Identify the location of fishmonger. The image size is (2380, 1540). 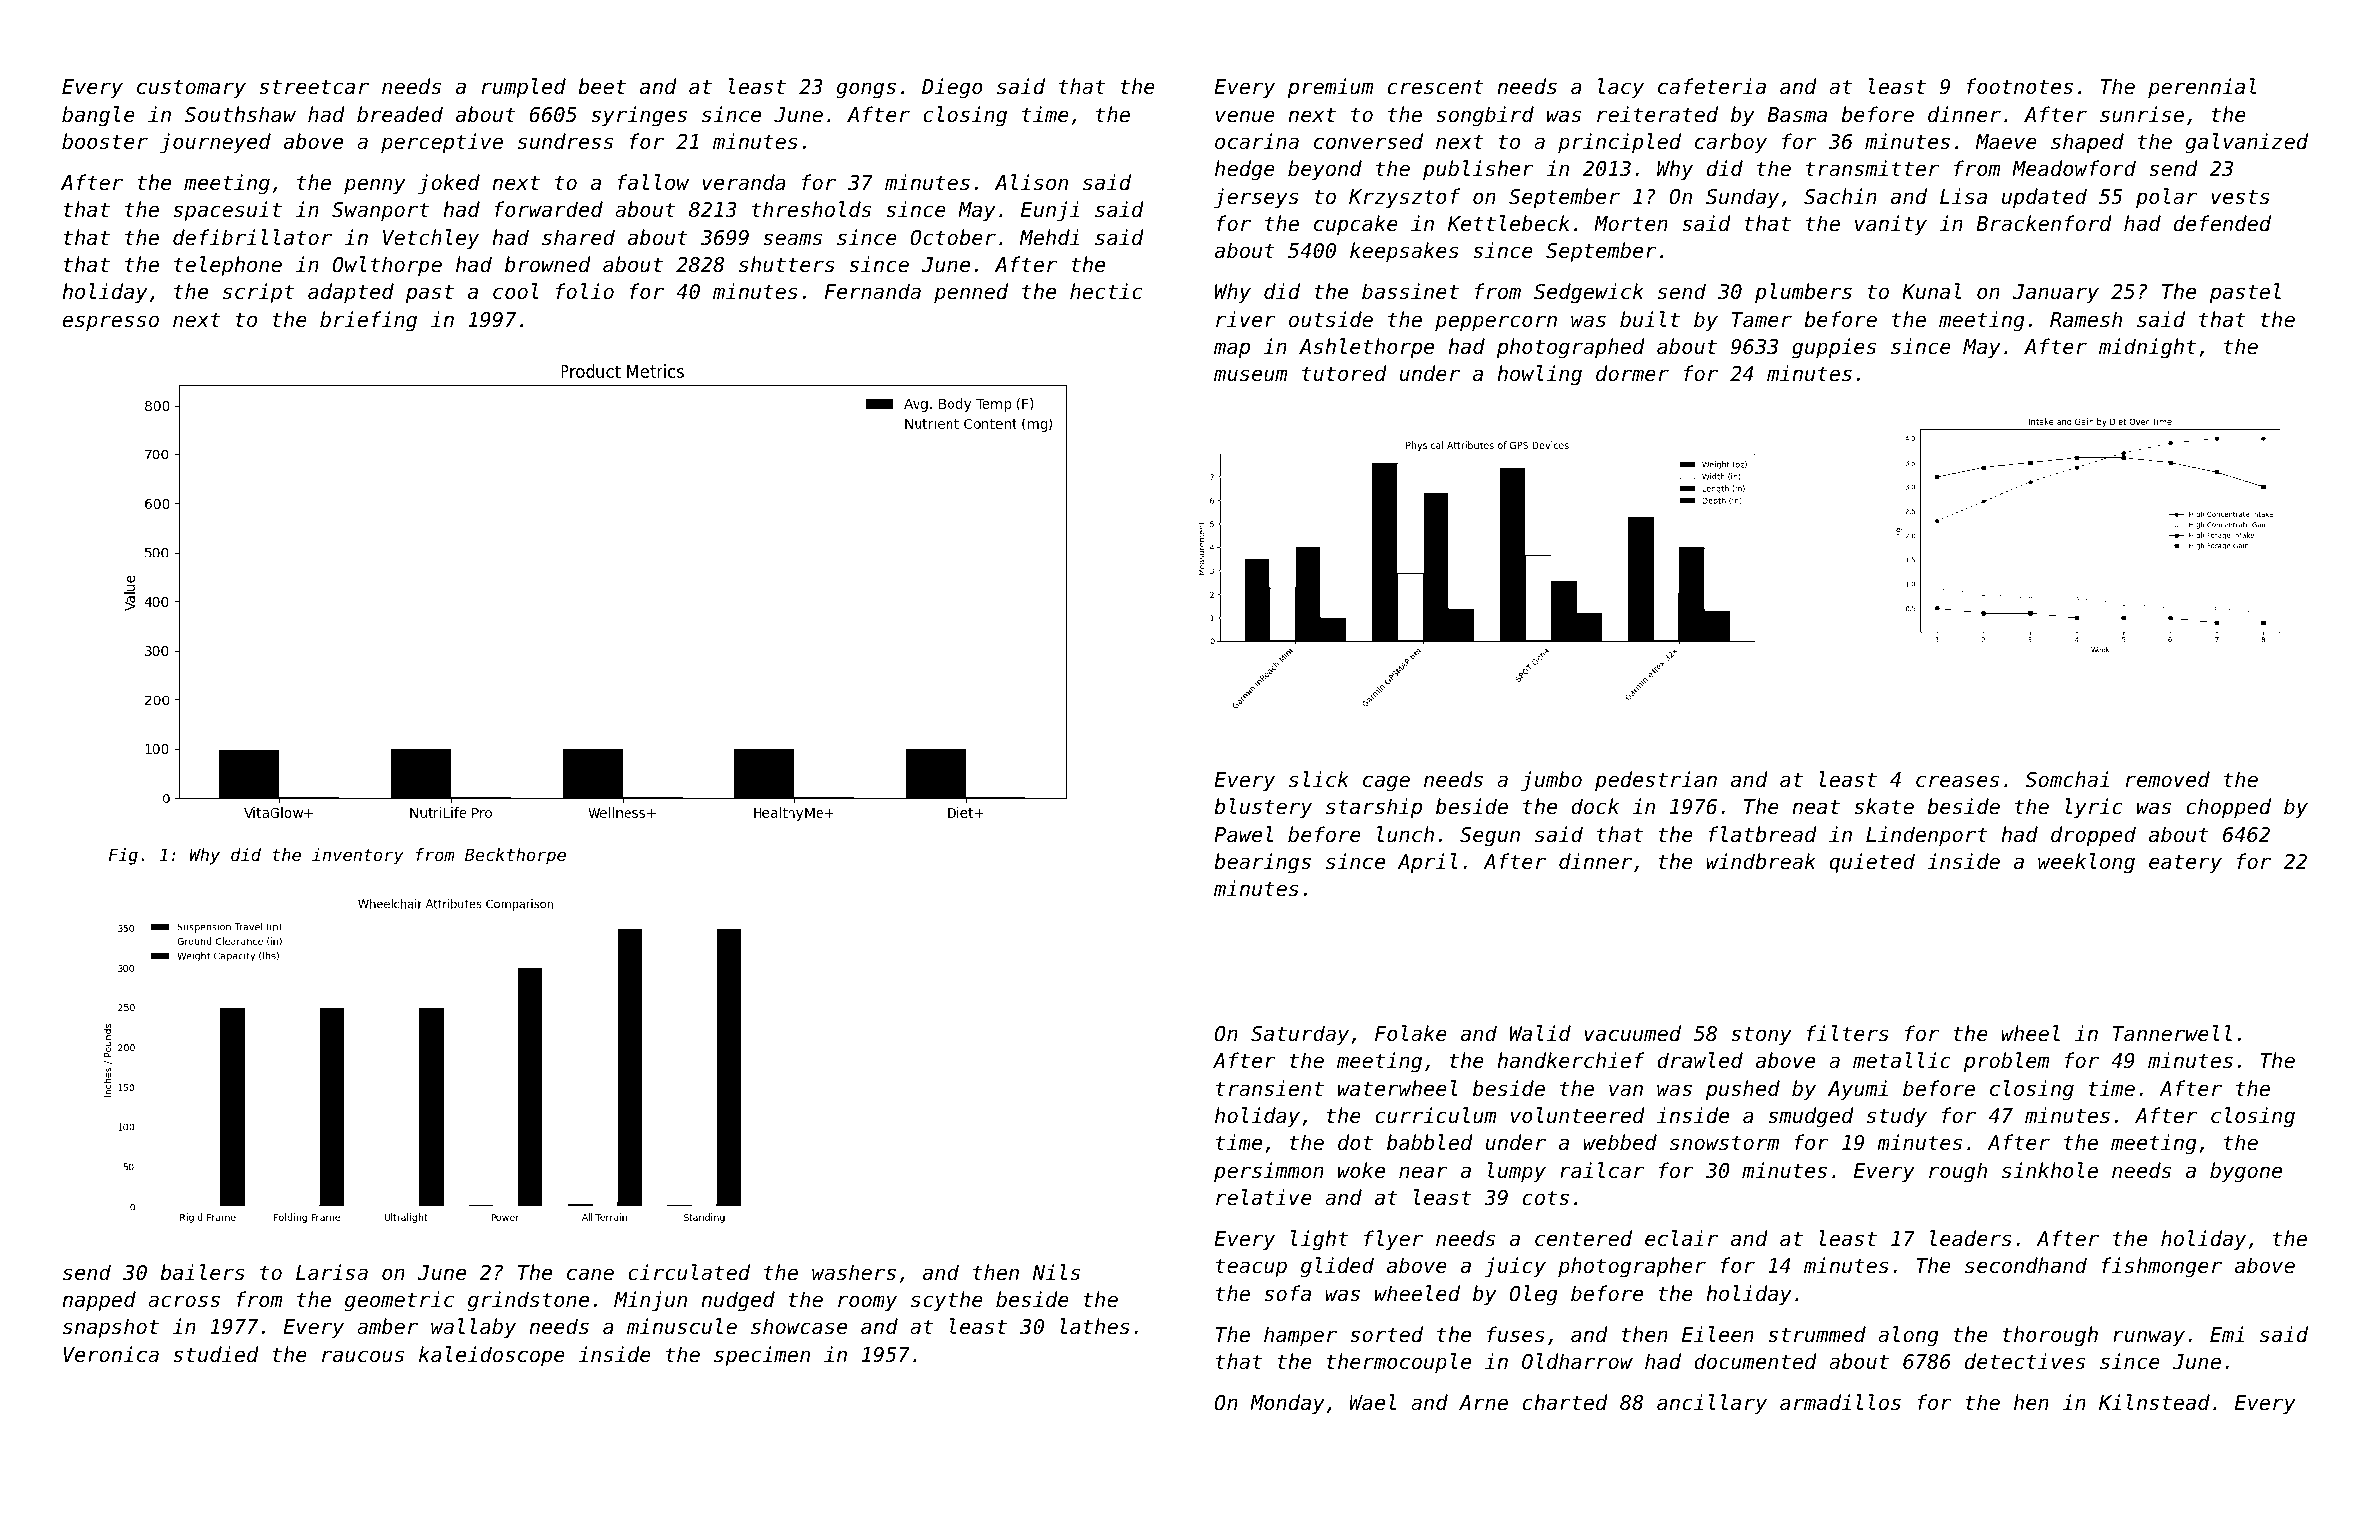
(2162, 1267).
